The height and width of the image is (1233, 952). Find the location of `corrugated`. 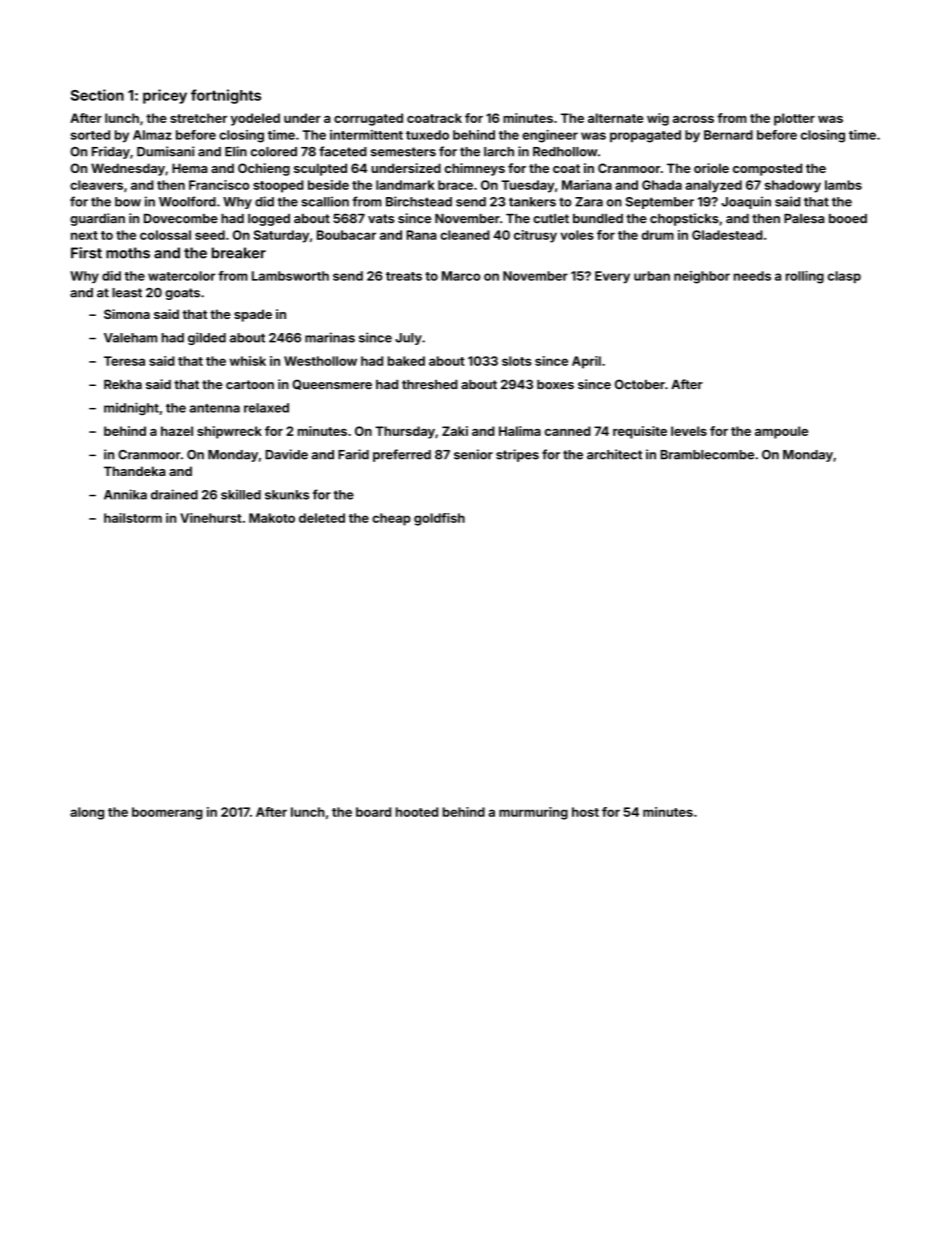

corrugated is located at coordinates (368, 119).
